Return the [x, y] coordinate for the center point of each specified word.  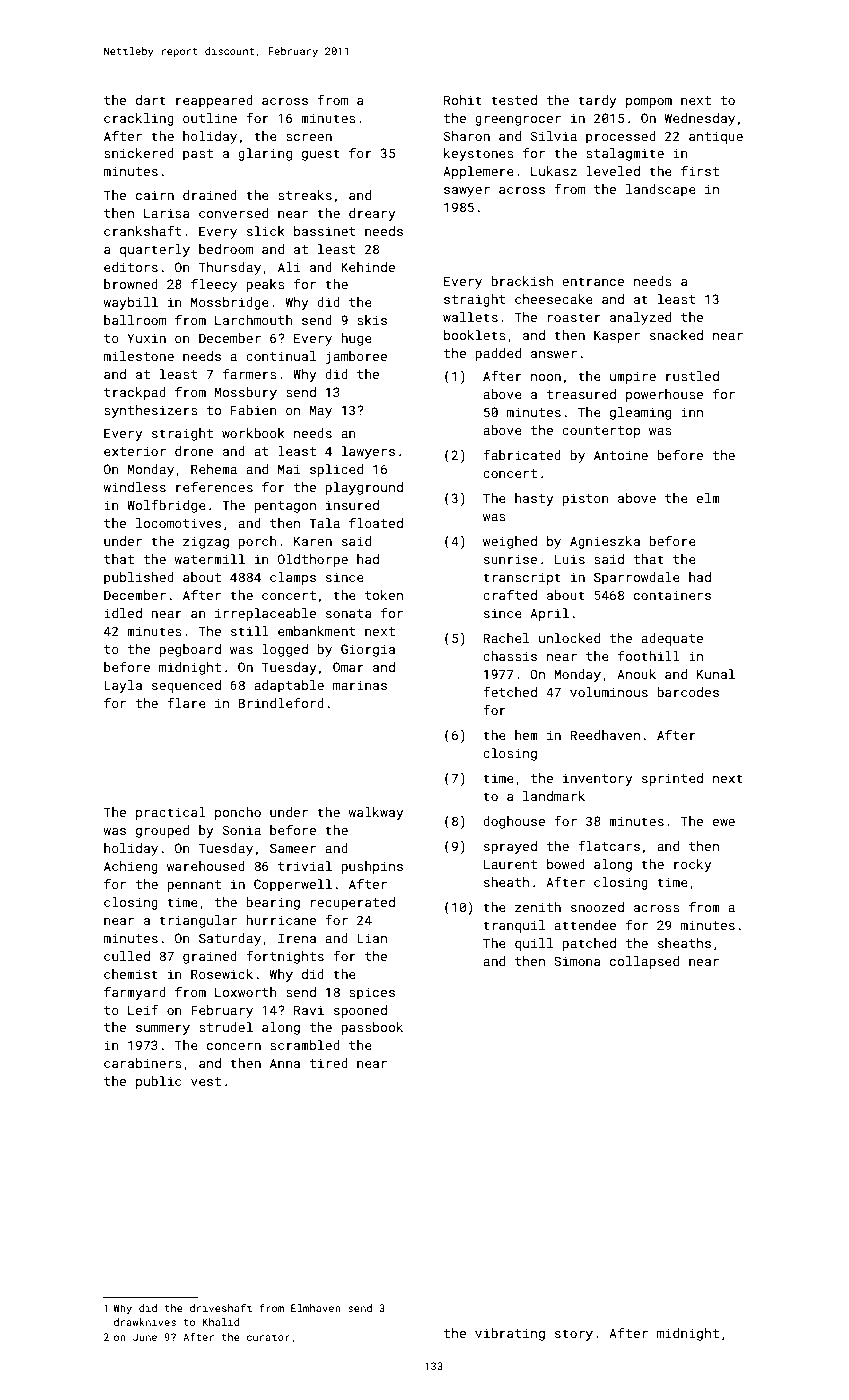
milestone [139, 356]
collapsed [644, 962]
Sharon [467, 136]
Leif [143, 1010]
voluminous [609, 692]
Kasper [617, 336]
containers [672, 595]
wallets [470, 317]
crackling [139, 119]
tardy [597, 101]
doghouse [514, 822]
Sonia [242, 830]
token [384, 595]
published [139, 578]
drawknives [145, 1322]
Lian [372, 938]
